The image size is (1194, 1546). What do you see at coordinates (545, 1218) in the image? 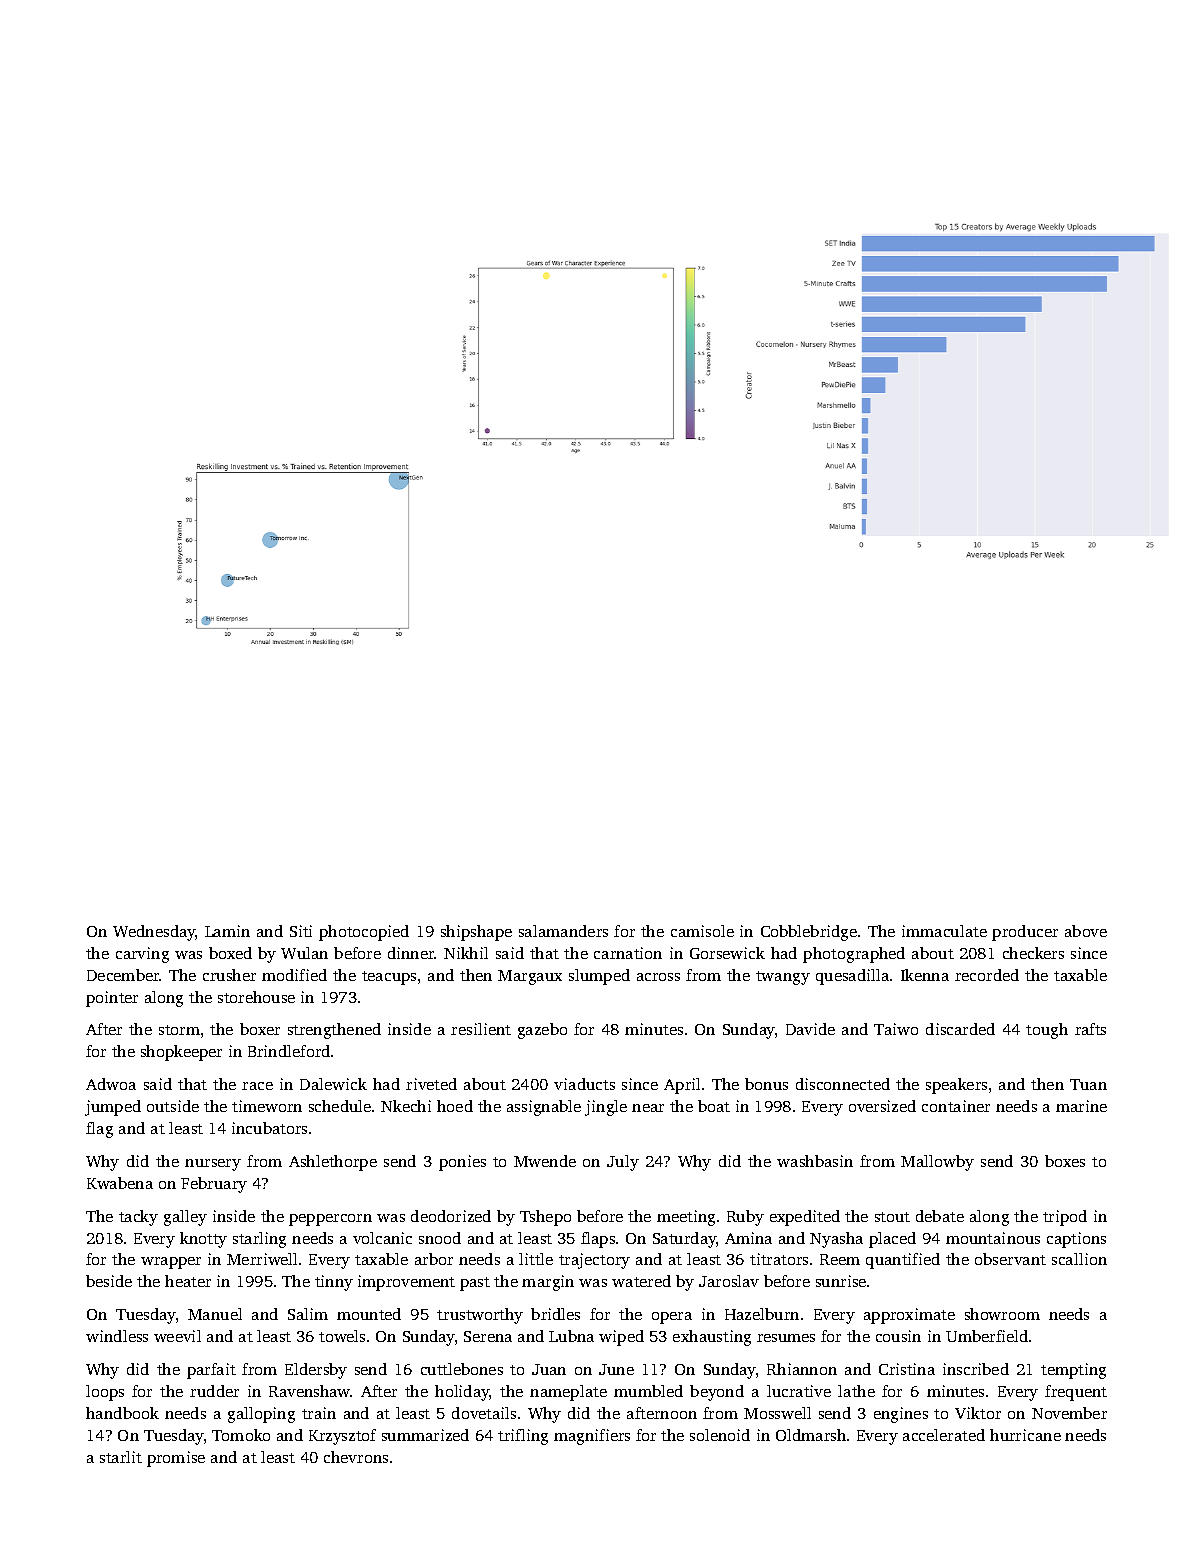
I see `Tshepo` at bounding box center [545, 1218].
